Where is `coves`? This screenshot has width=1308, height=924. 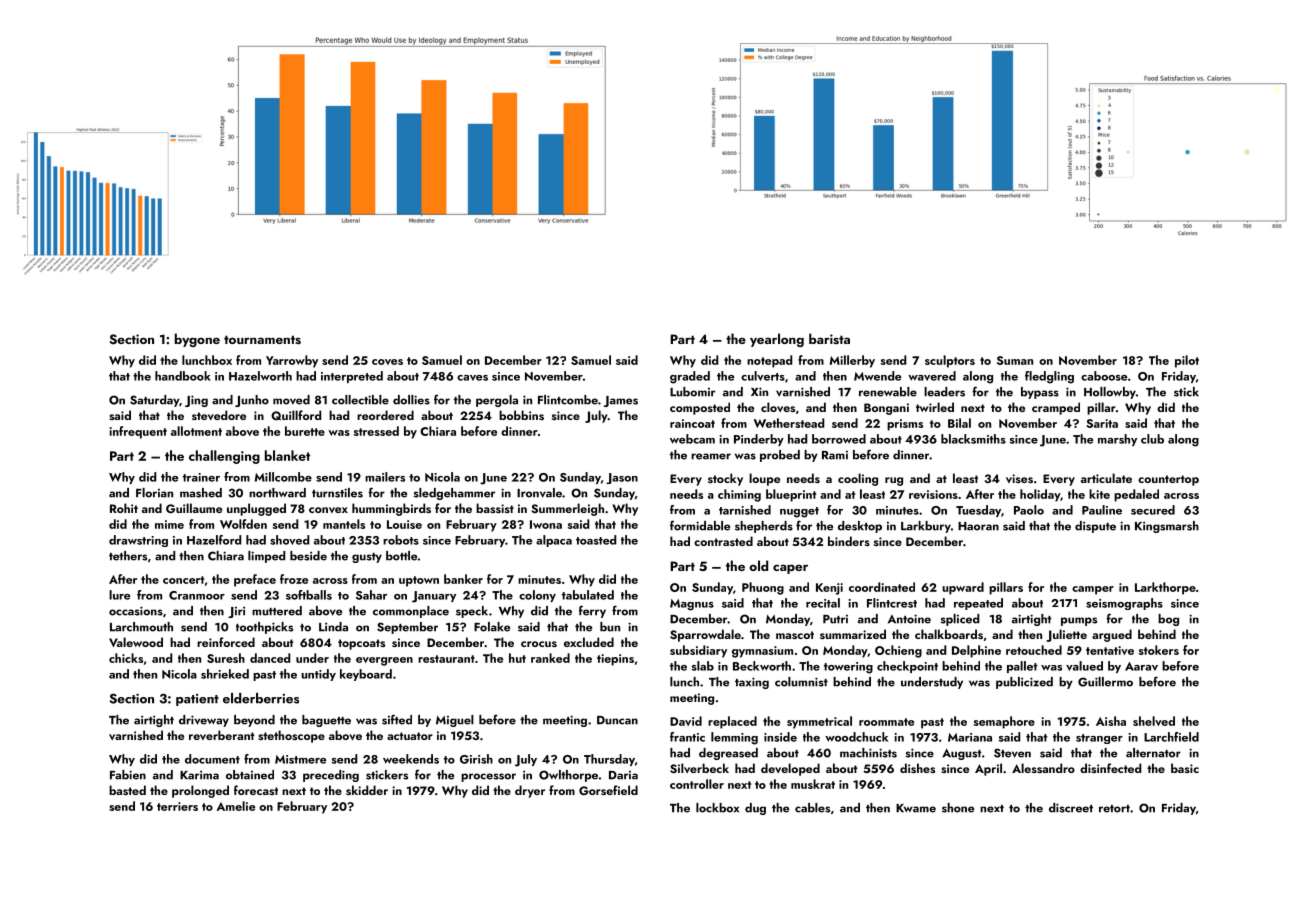
coves is located at coordinates (387, 362).
